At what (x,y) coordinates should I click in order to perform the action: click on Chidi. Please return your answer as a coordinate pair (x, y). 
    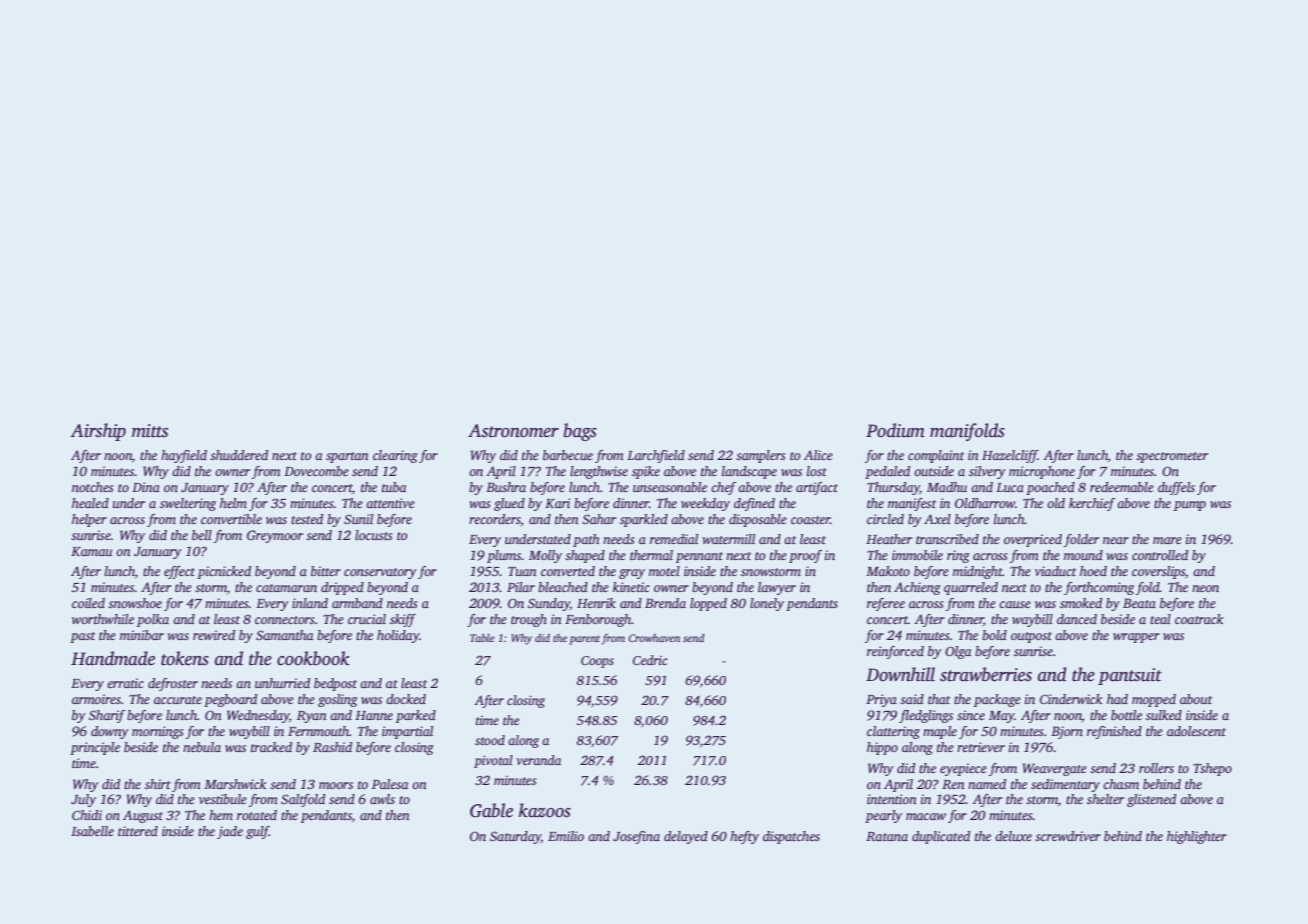
    Looking at the image, I should click on (87, 815).
